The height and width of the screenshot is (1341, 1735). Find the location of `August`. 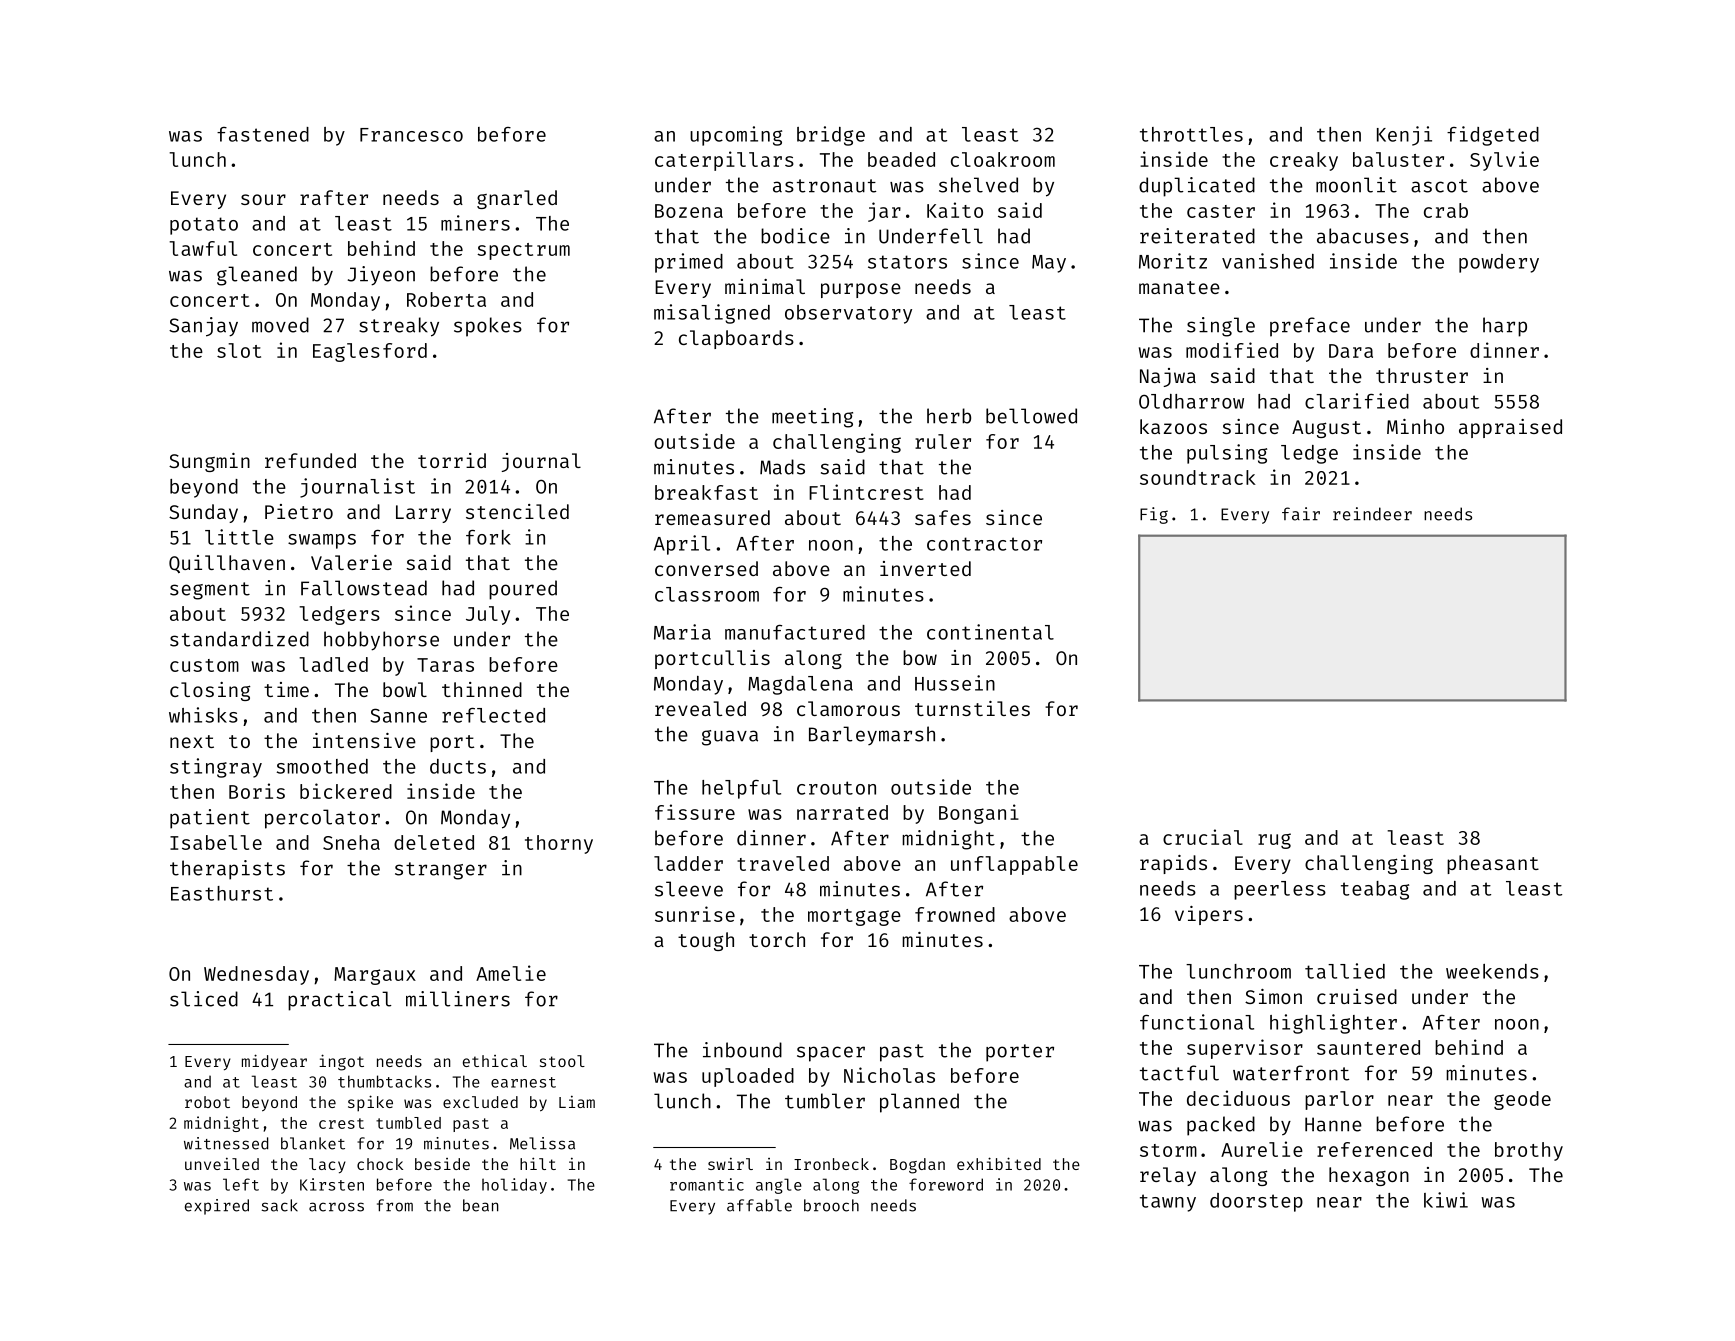

August is located at coordinates (1326, 429).
